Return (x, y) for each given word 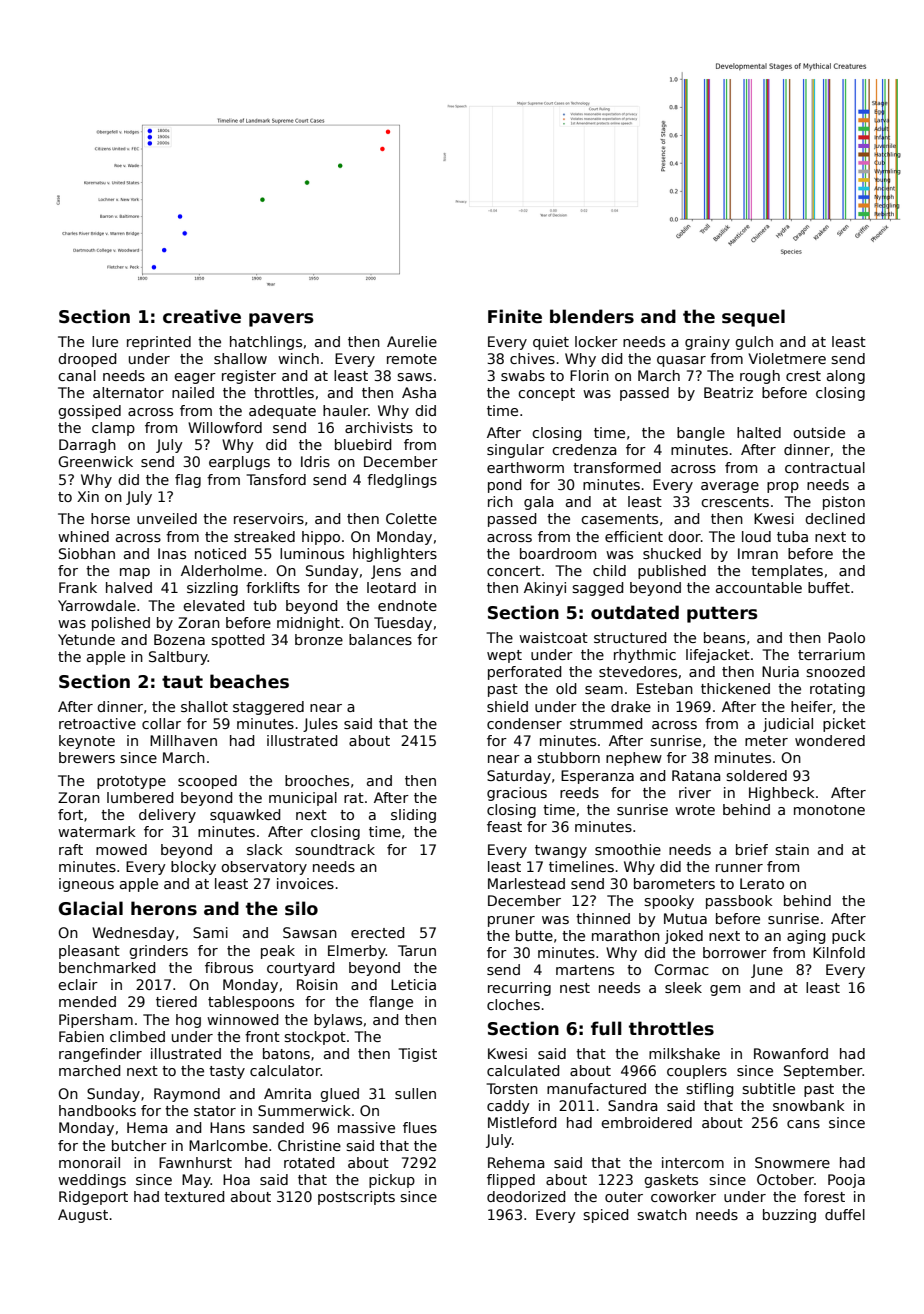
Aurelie (412, 341)
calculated (523, 1070)
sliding (413, 816)
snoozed (835, 671)
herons (164, 908)
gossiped (89, 412)
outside (819, 432)
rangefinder (100, 1055)
